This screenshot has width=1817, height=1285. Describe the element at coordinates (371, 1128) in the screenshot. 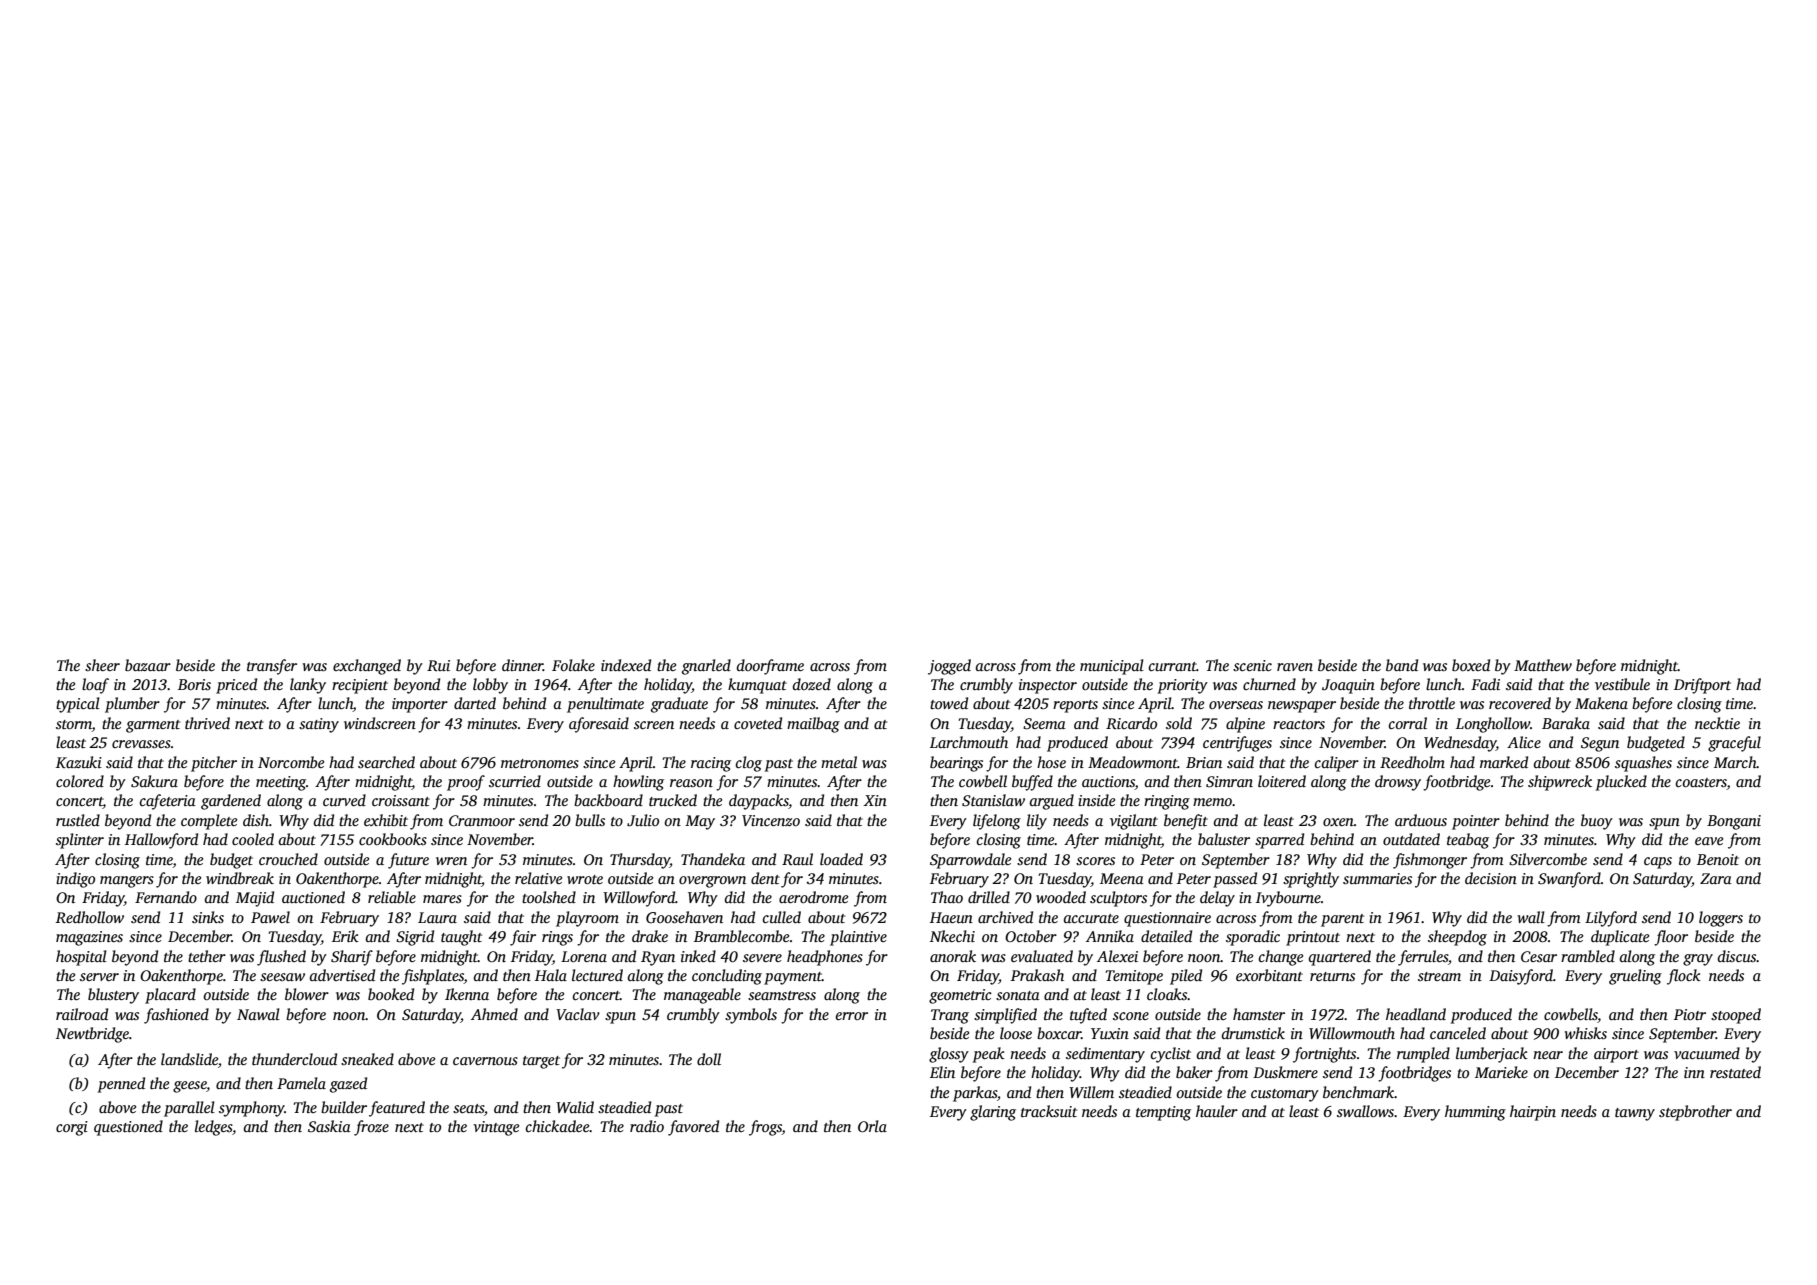

I see `froze` at that location.
